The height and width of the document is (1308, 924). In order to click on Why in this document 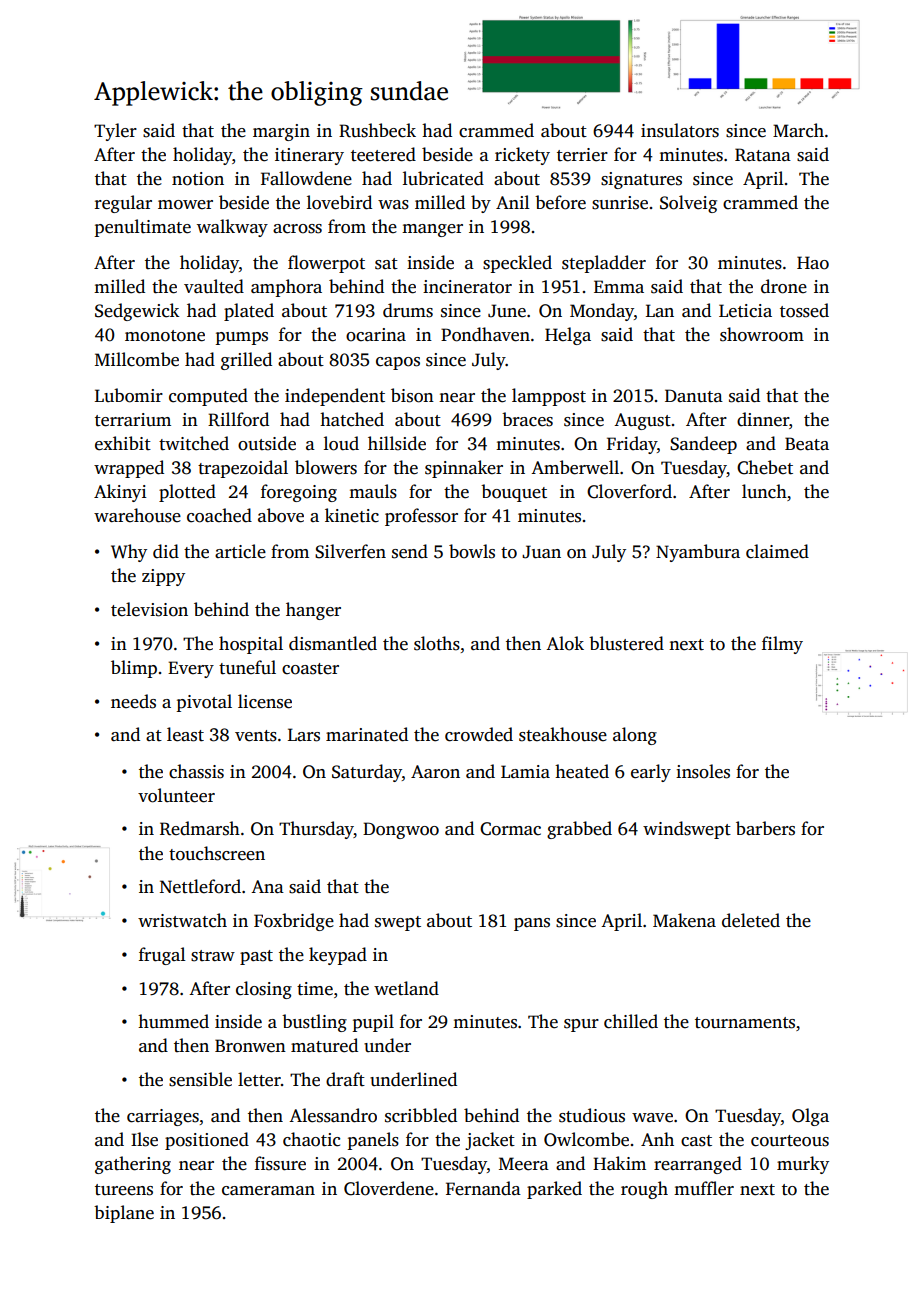, I will do `click(129, 553)`.
